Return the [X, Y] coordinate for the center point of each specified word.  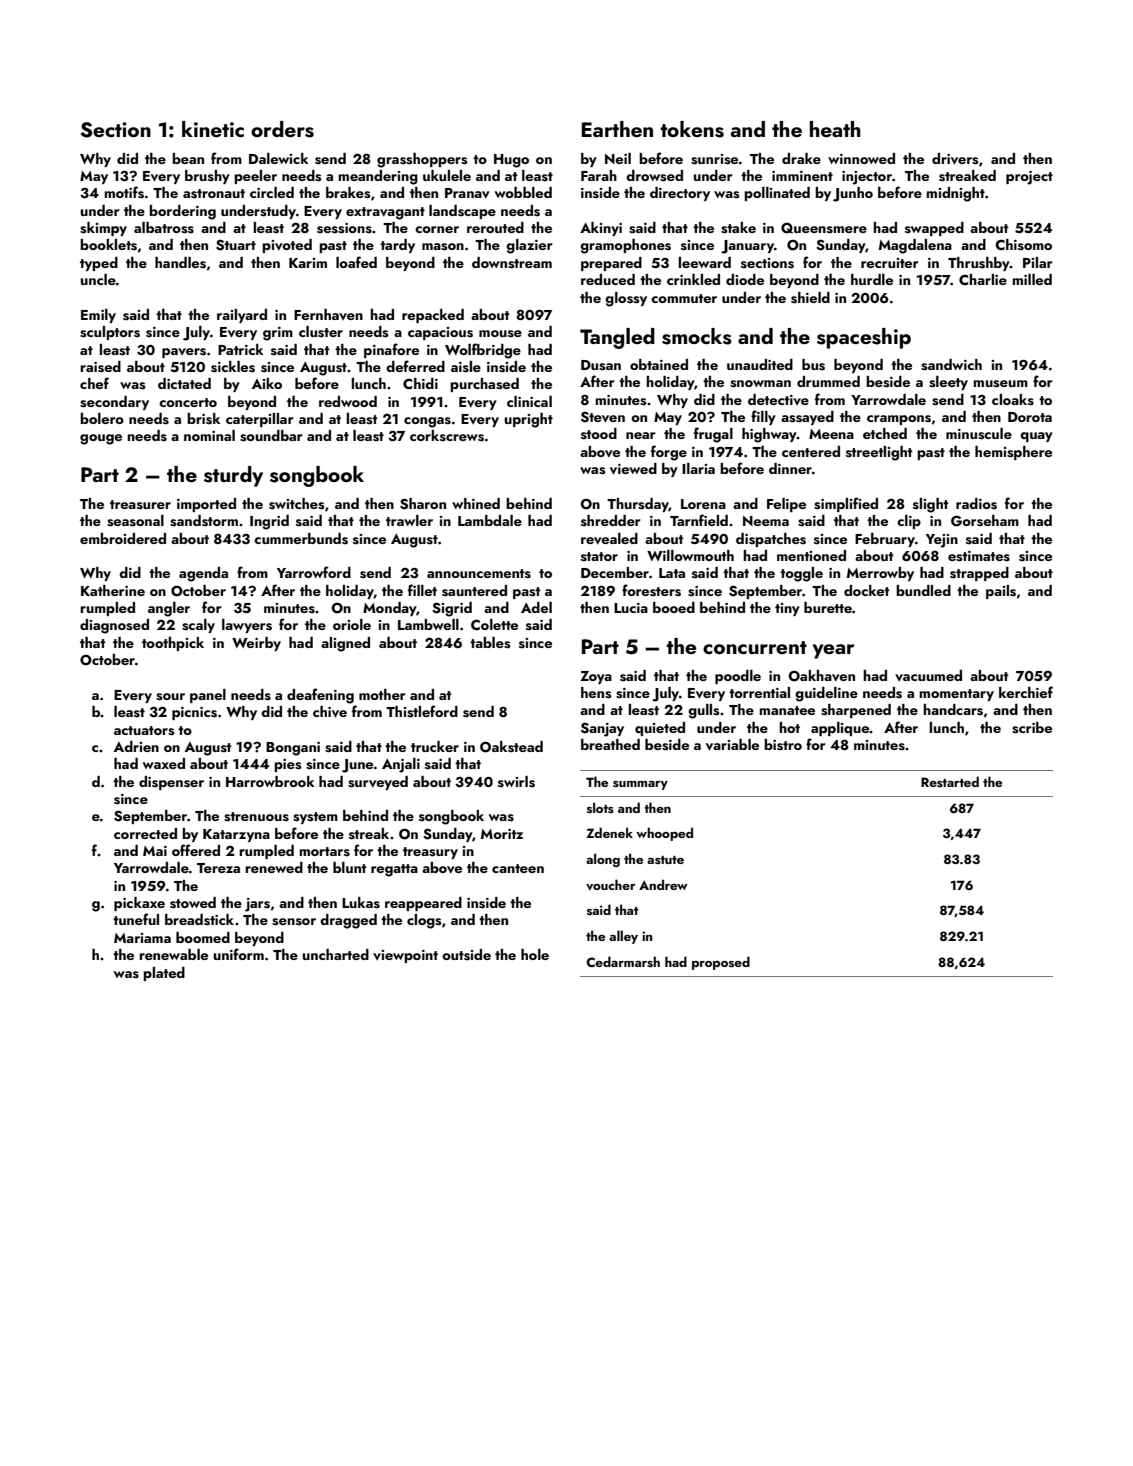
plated [164, 974]
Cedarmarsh [623, 961]
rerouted [495, 227]
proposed [721, 963]
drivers [955, 159]
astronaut [214, 194]
